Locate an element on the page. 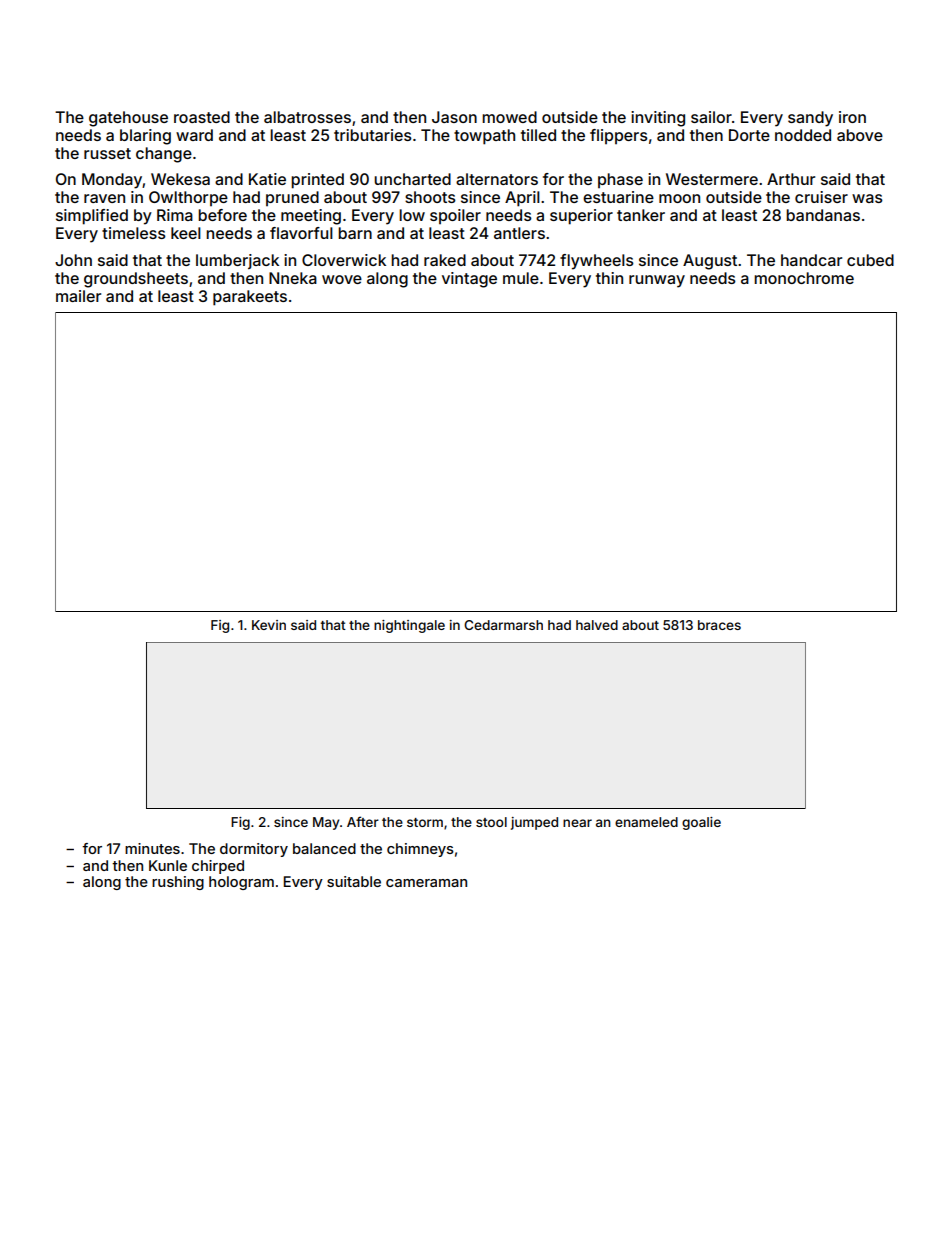 This image has height=1233, width=952. tanker is located at coordinates (641, 215).
